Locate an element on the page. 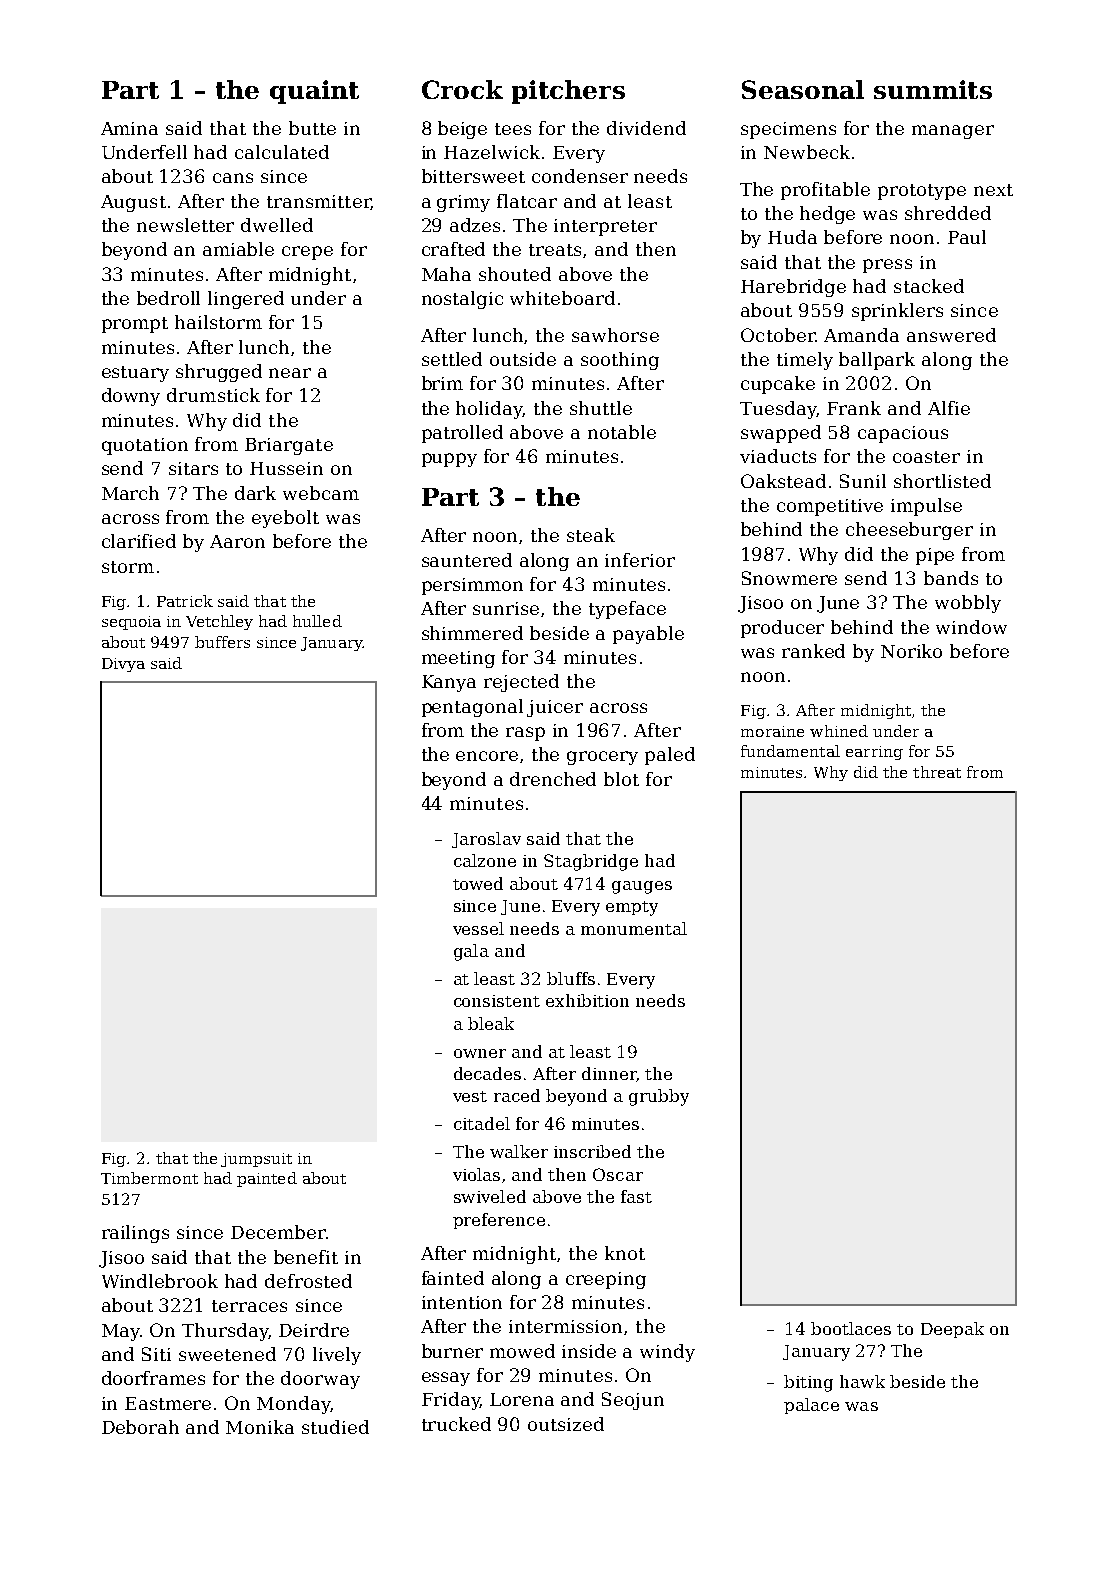 The height and width of the document is (1580, 1117). summits is located at coordinates (933, 89).
